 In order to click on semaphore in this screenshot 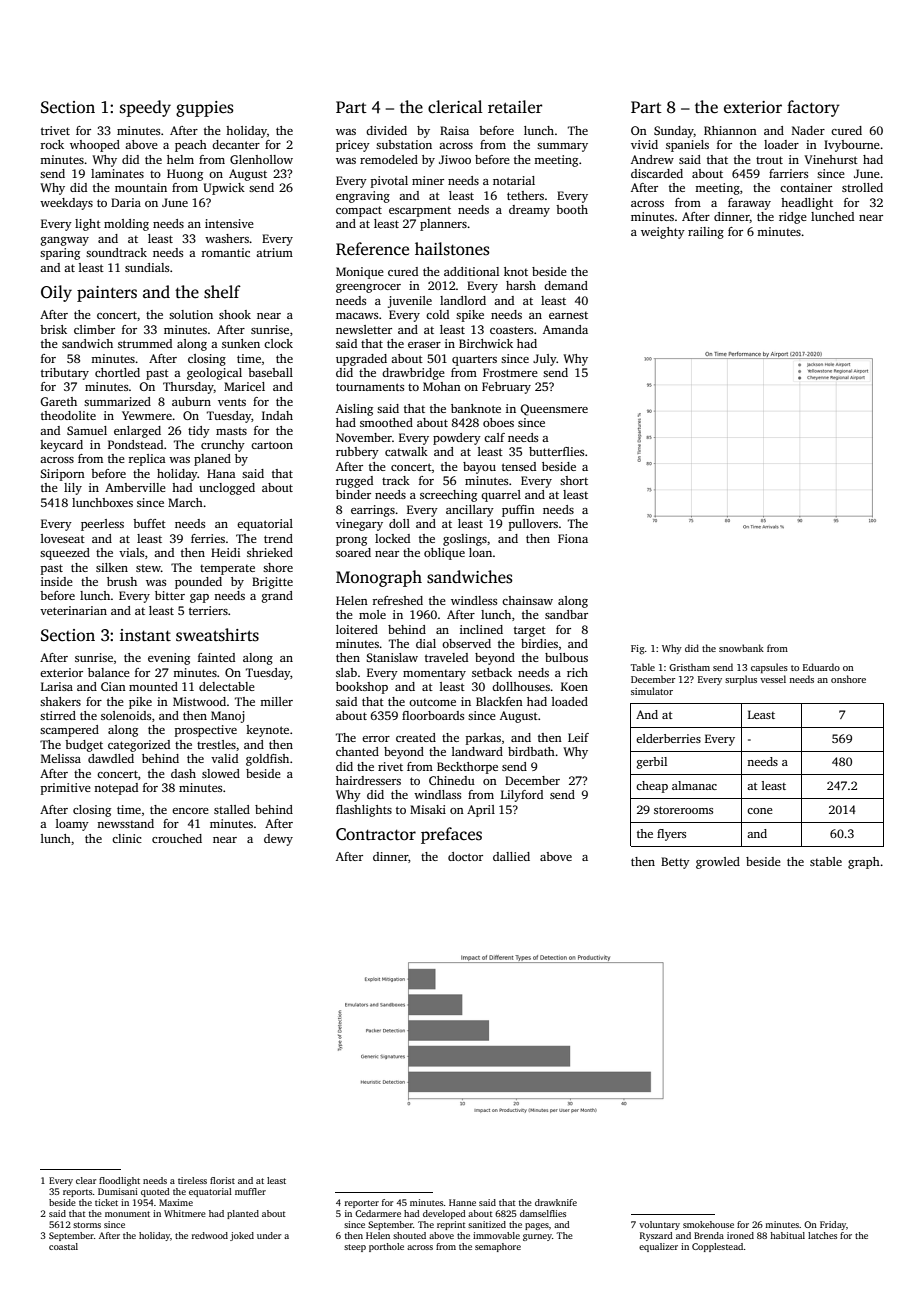, I will do `click(498, 1247)`.
